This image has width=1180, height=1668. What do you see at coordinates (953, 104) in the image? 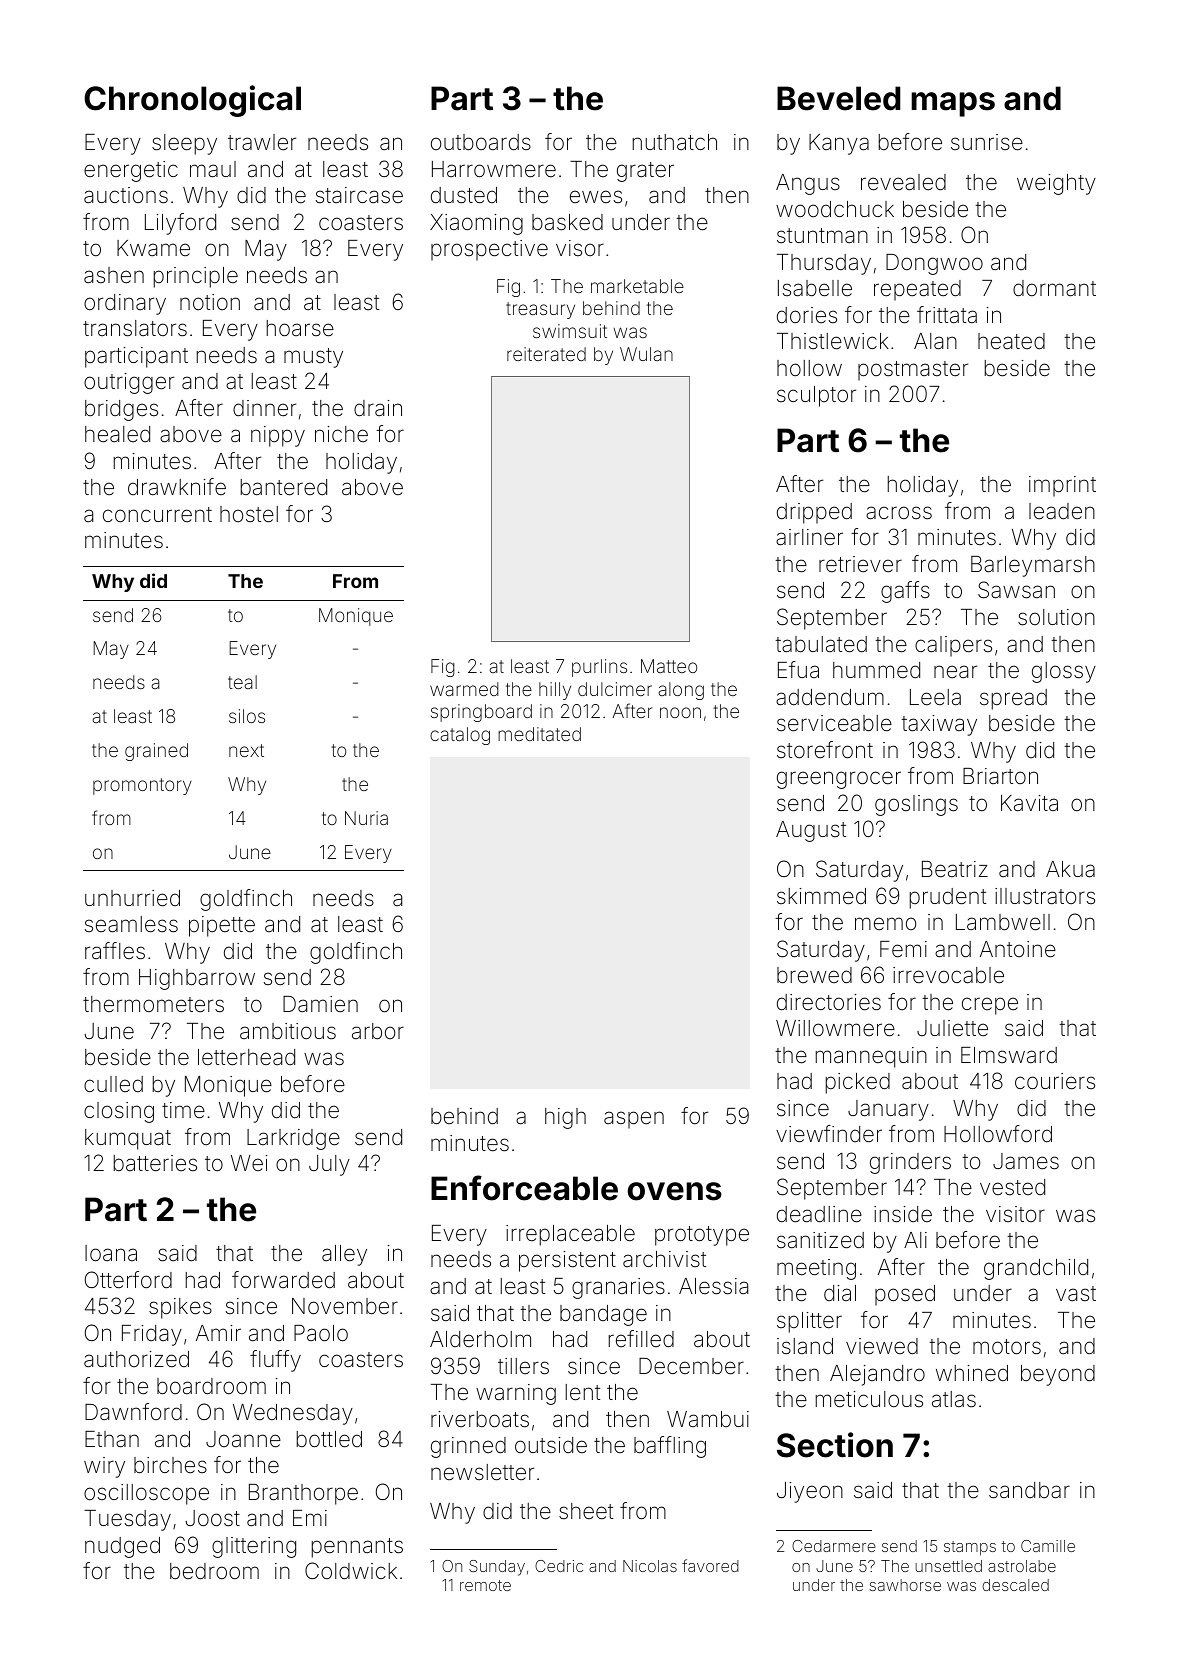
I see `maps` at bounding box center [953, 104].
